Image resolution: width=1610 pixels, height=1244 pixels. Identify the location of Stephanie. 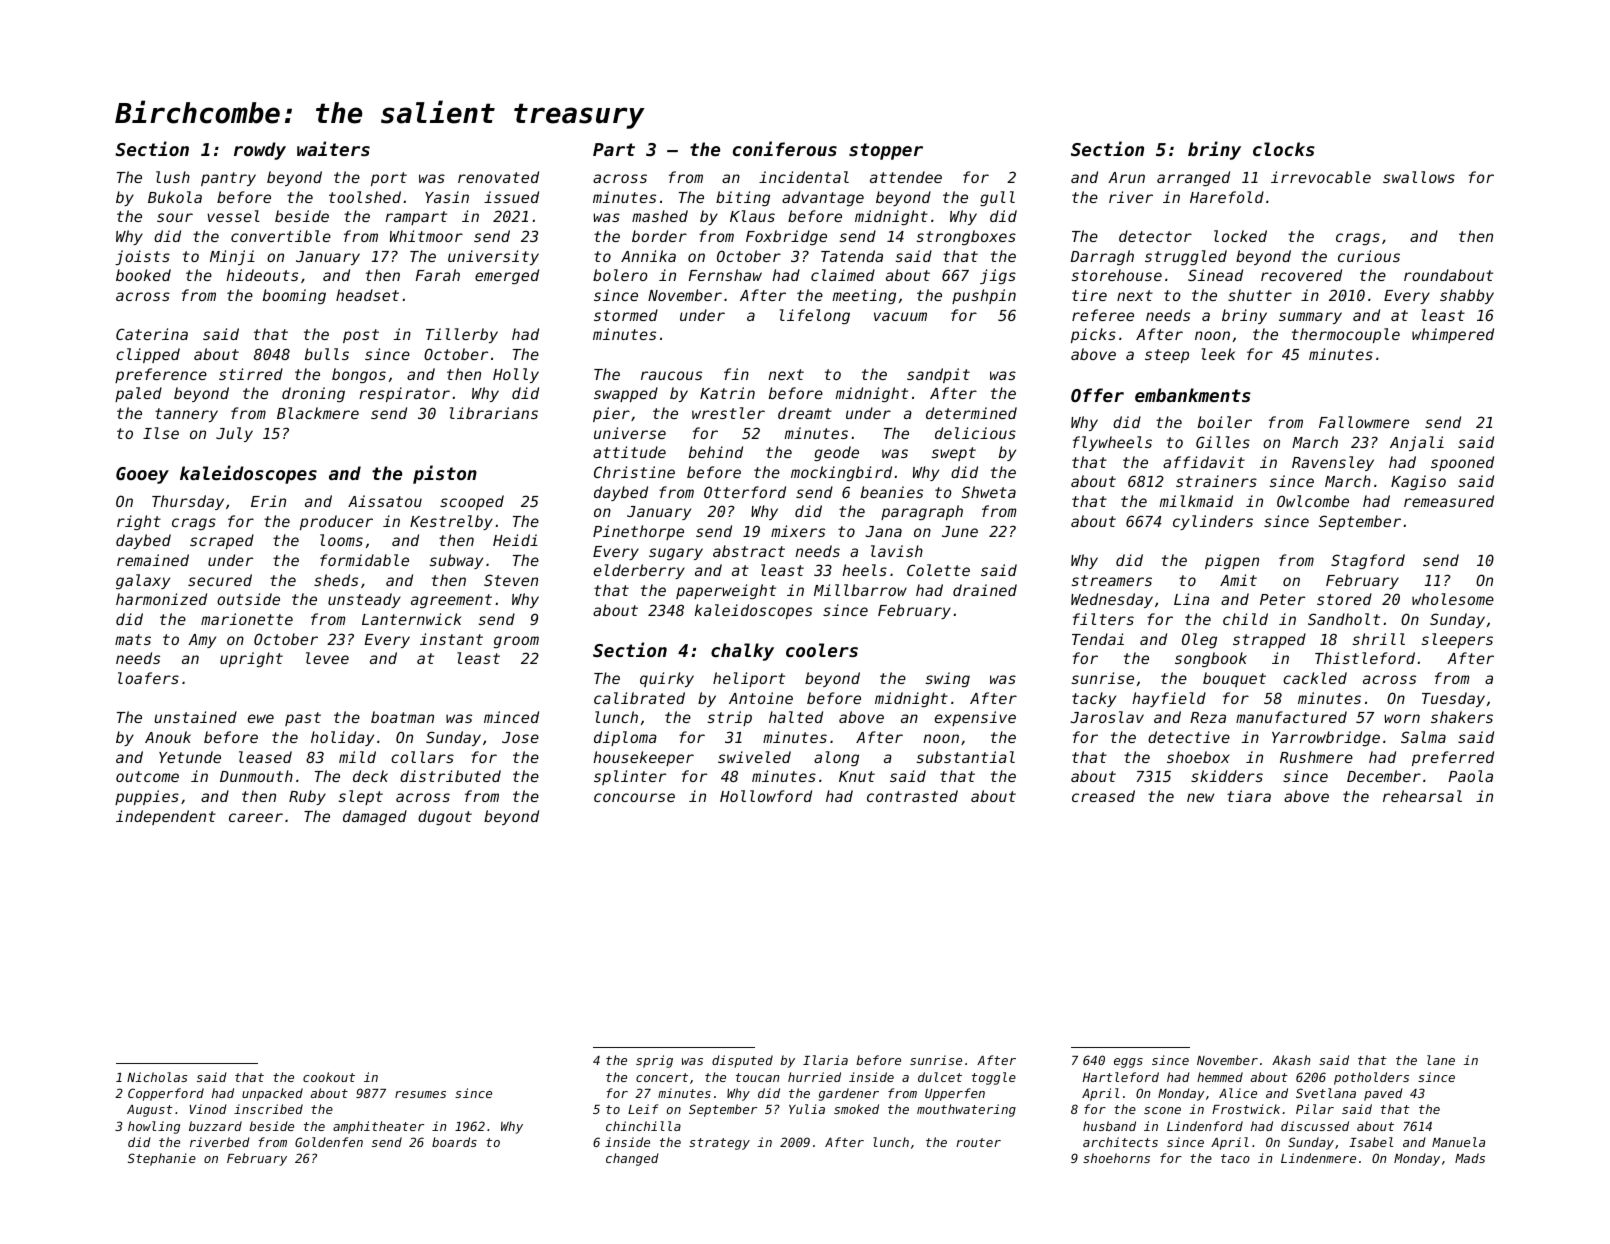
(162, 1159).
